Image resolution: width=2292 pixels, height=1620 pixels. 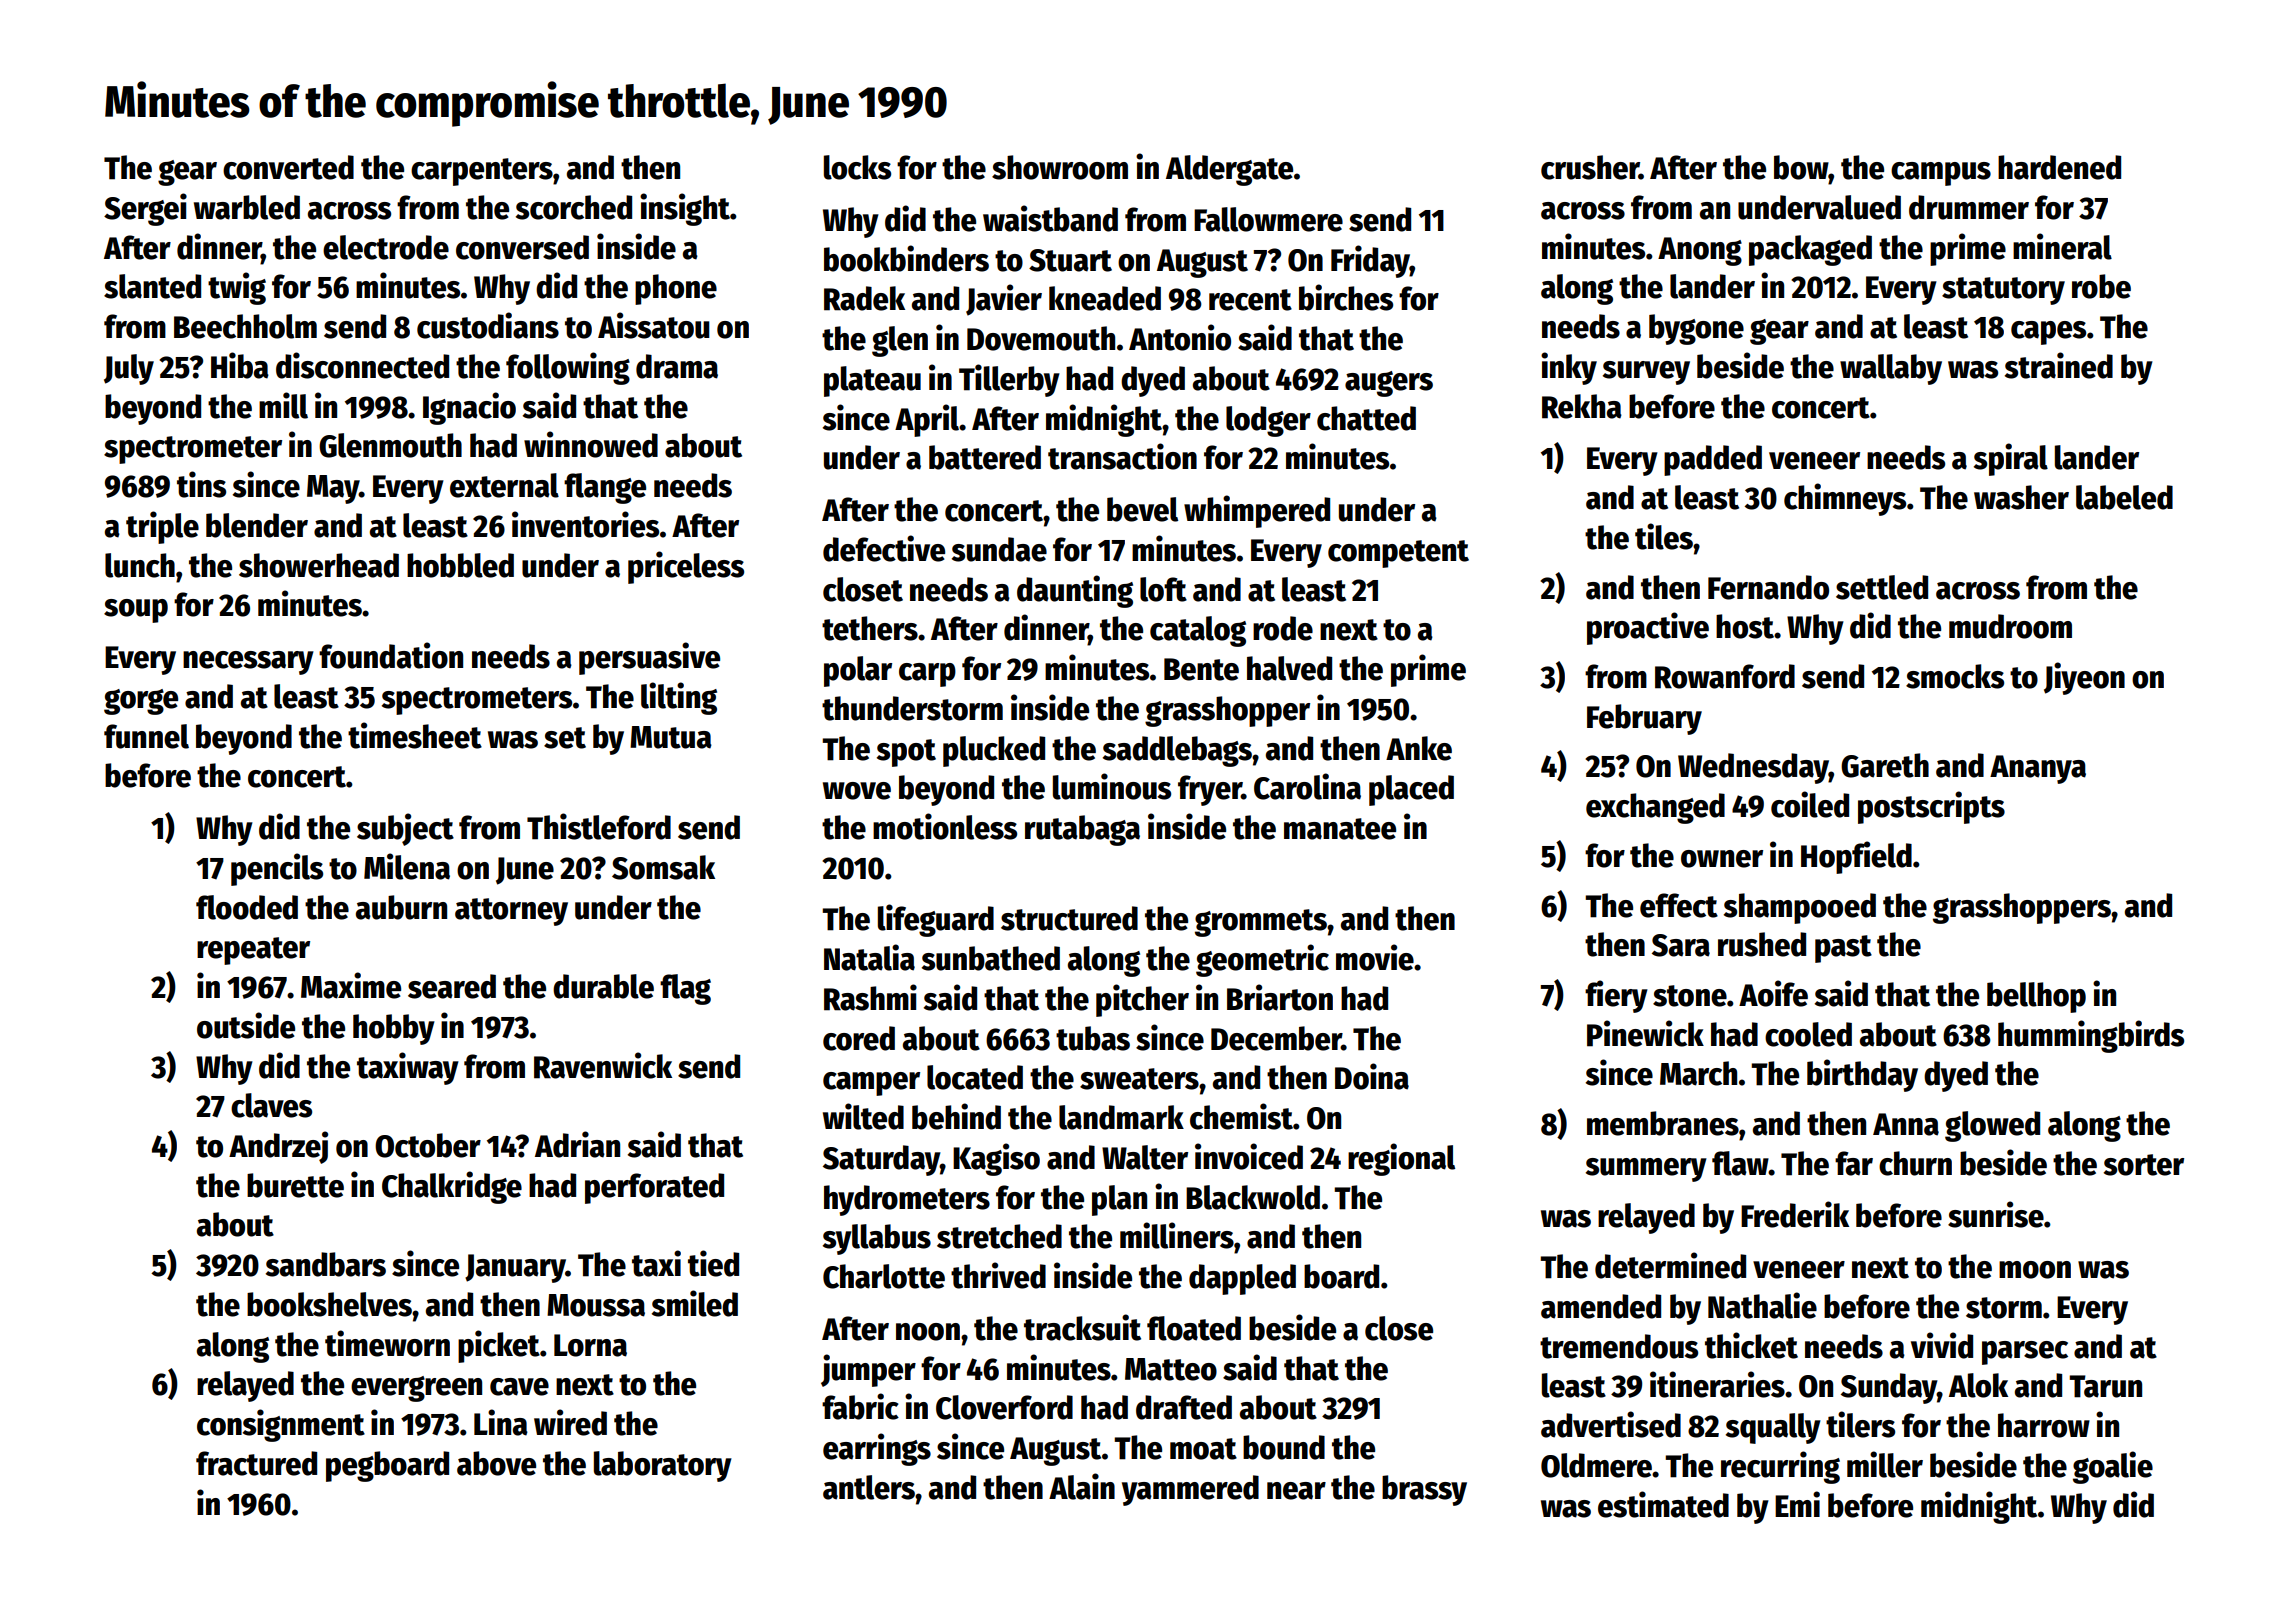 I want to click on near, so click(x=1296, y=1491).
